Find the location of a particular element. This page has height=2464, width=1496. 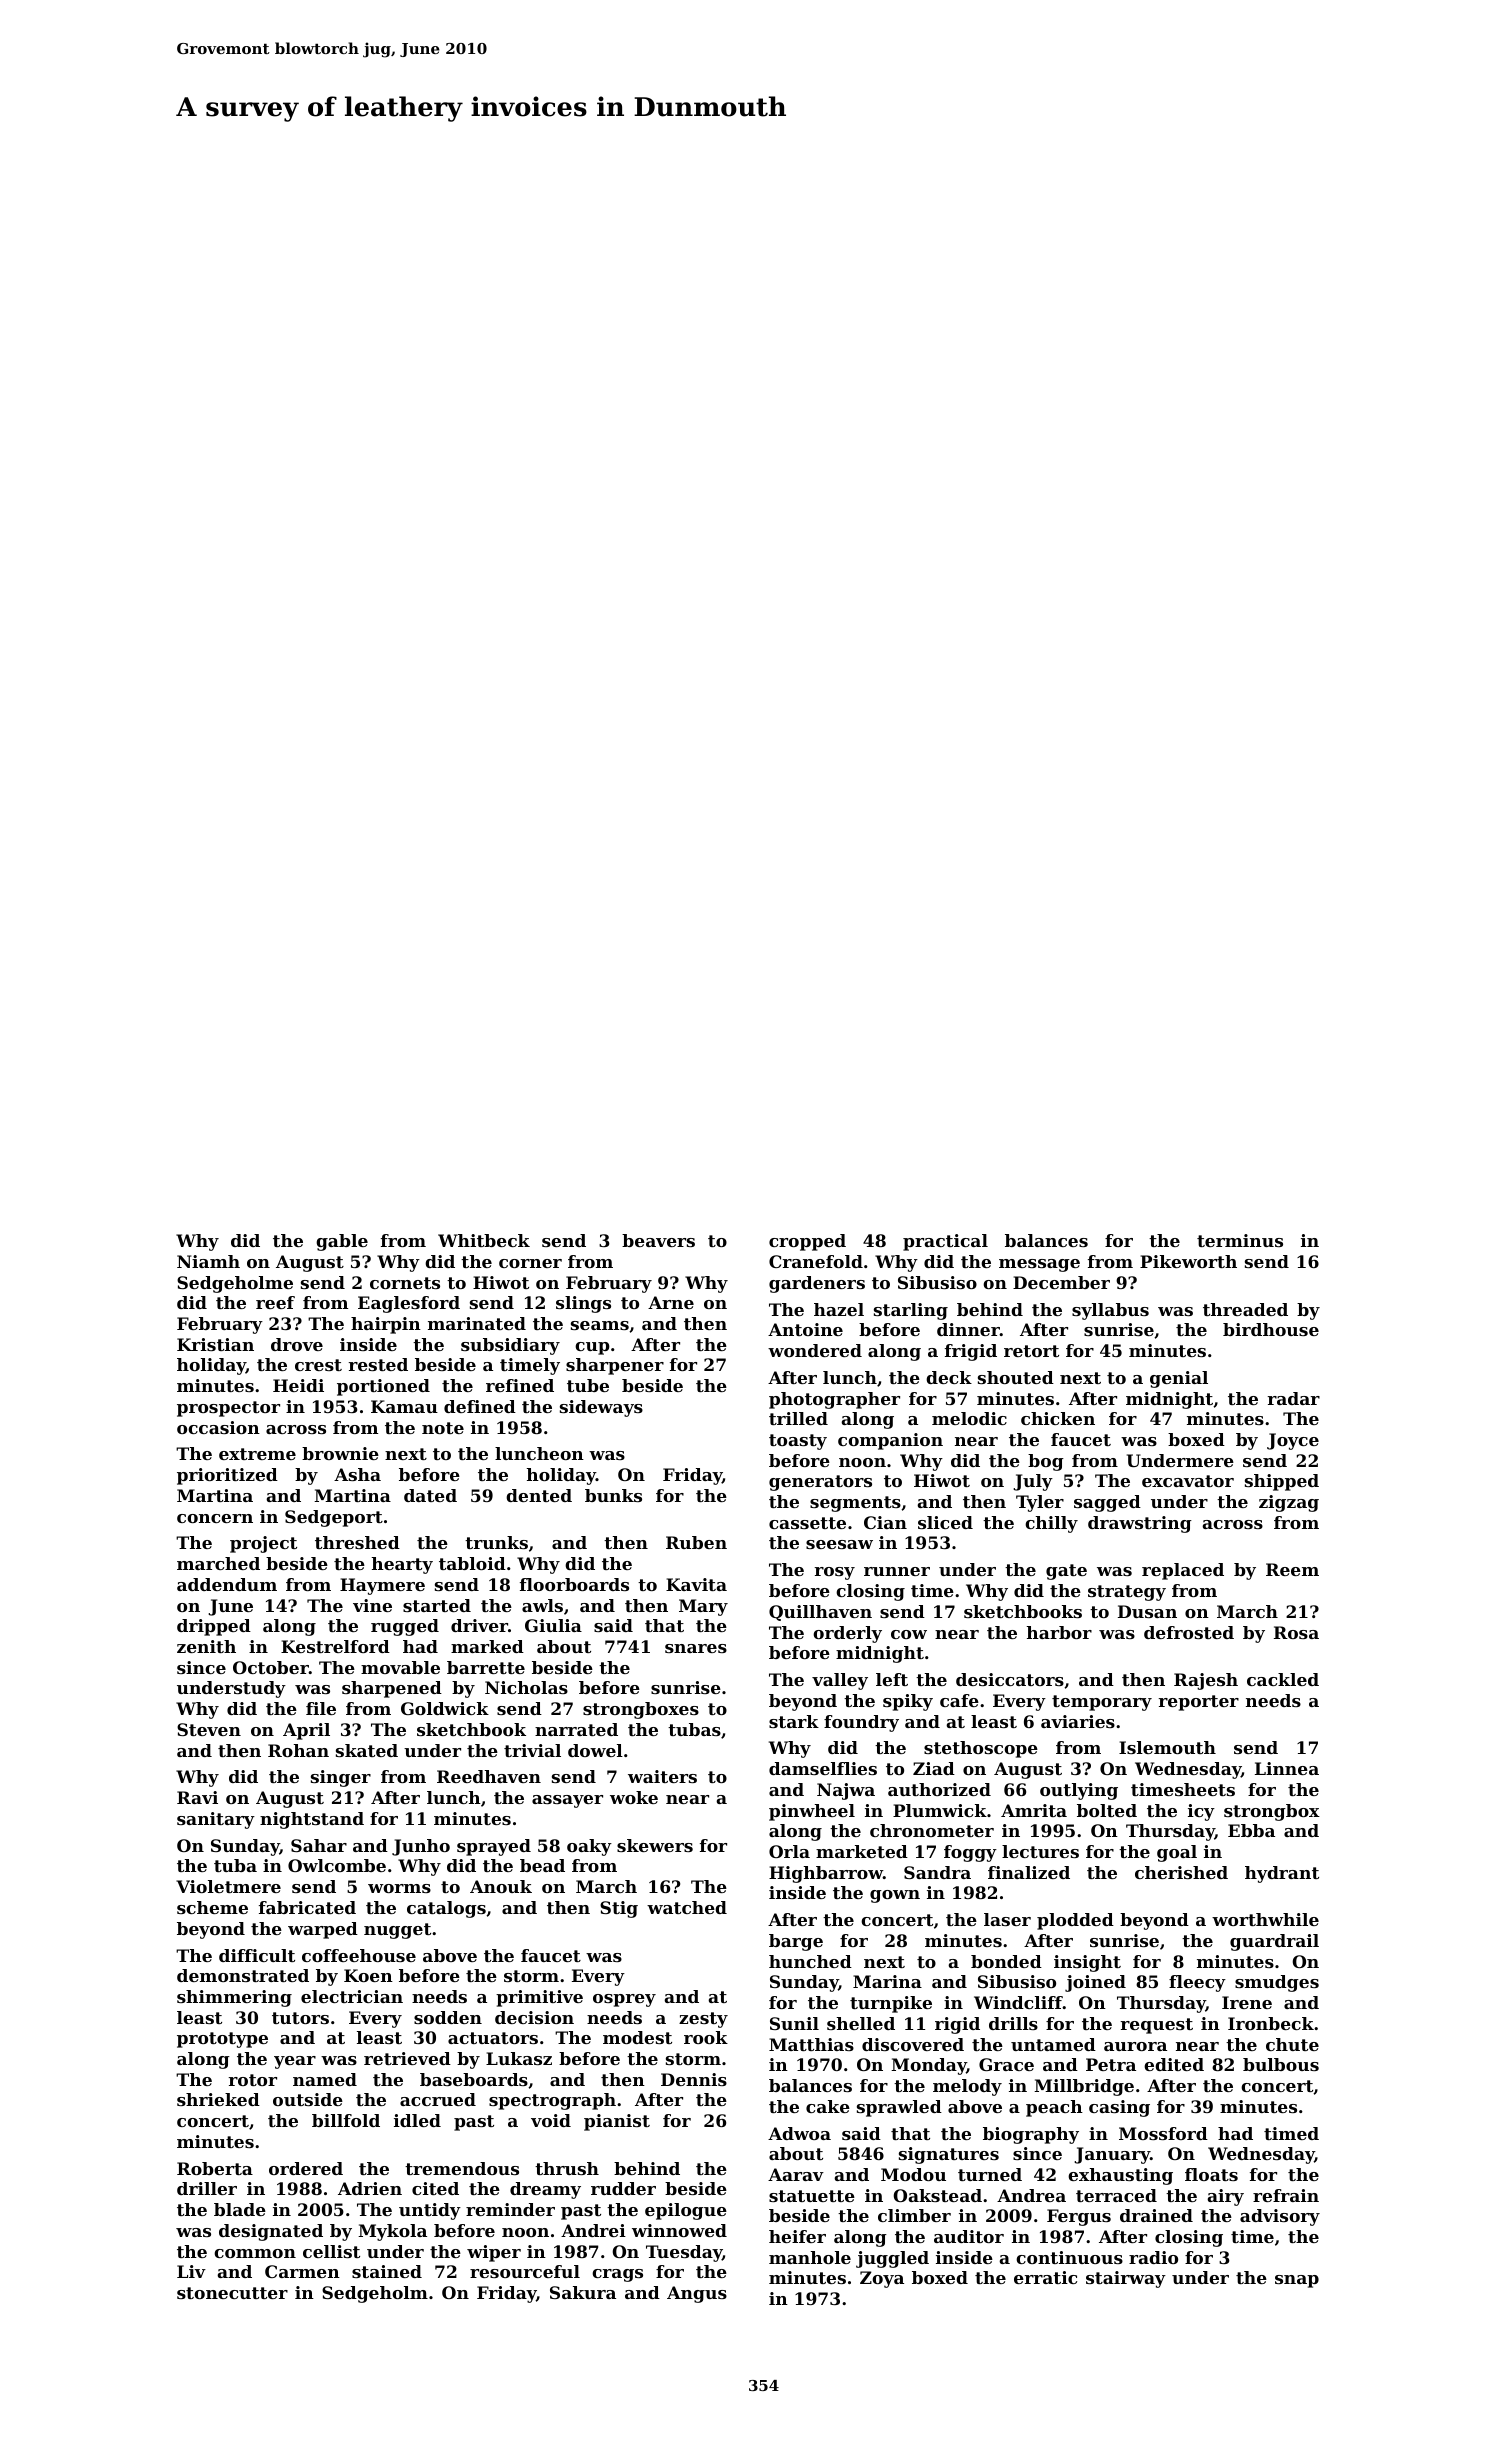

peach is located at coordinates (1054, 2108).
